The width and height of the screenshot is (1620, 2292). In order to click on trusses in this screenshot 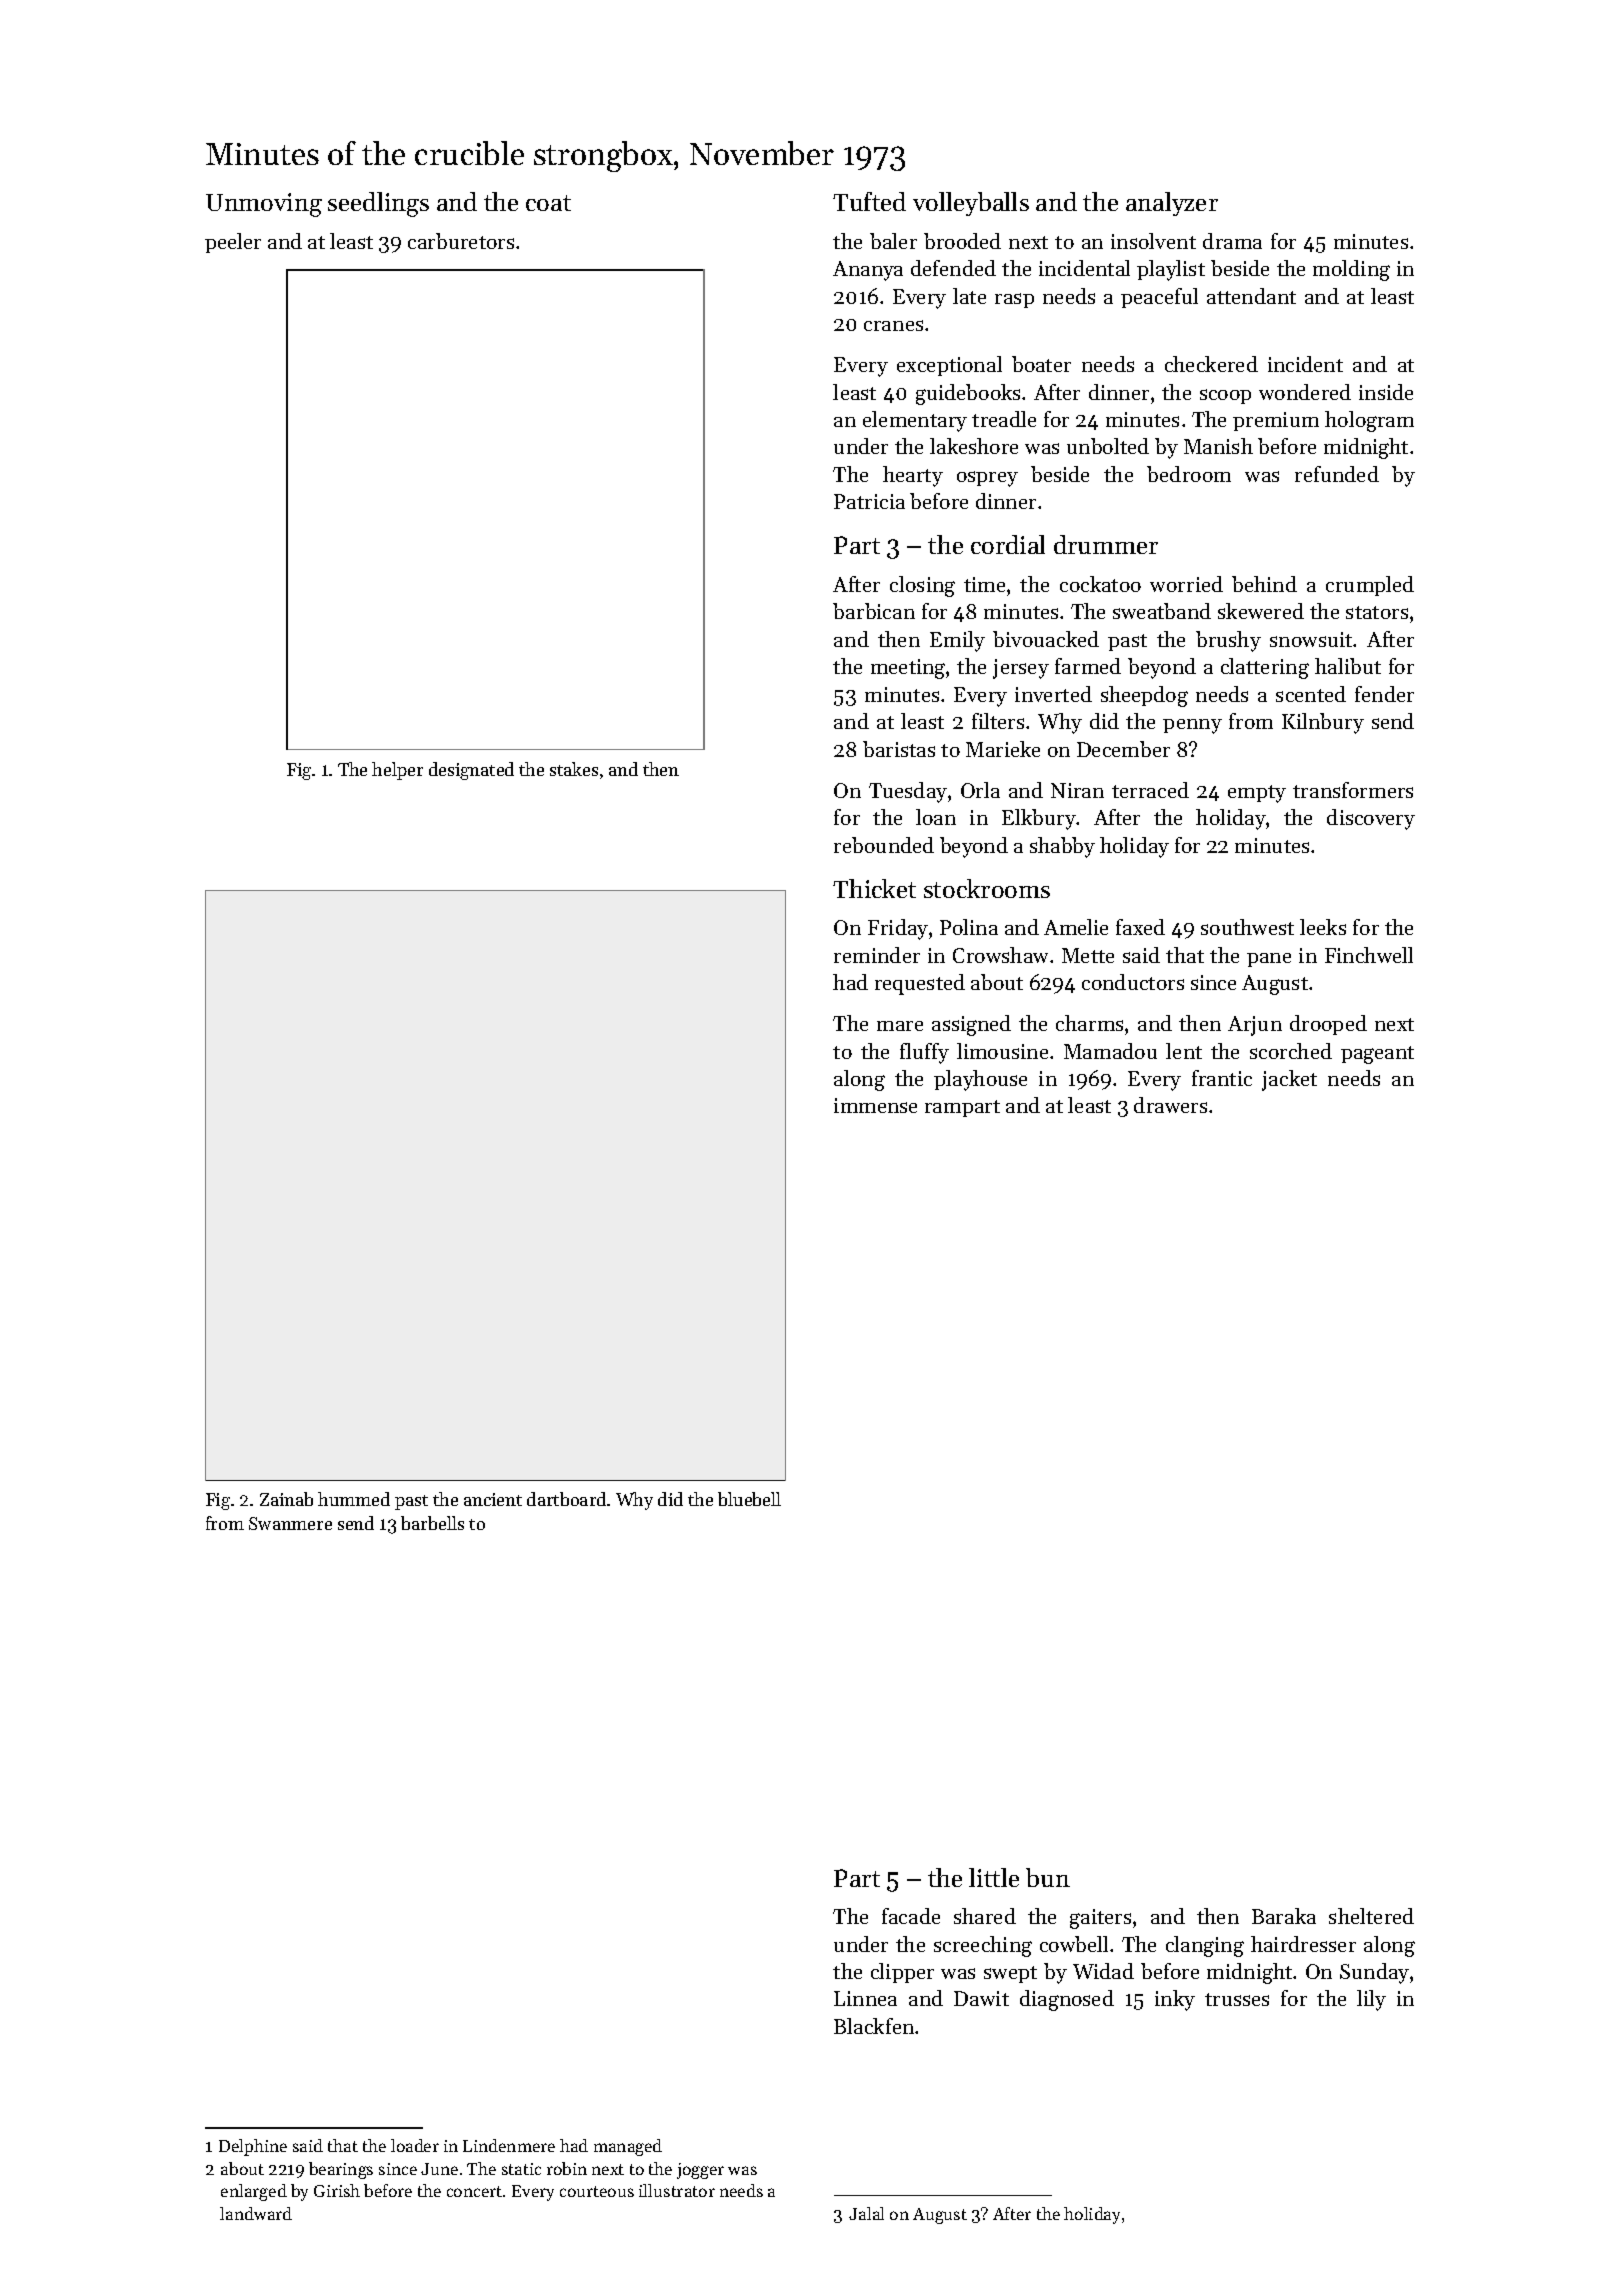, I will do `click(1237, 1999)`.
